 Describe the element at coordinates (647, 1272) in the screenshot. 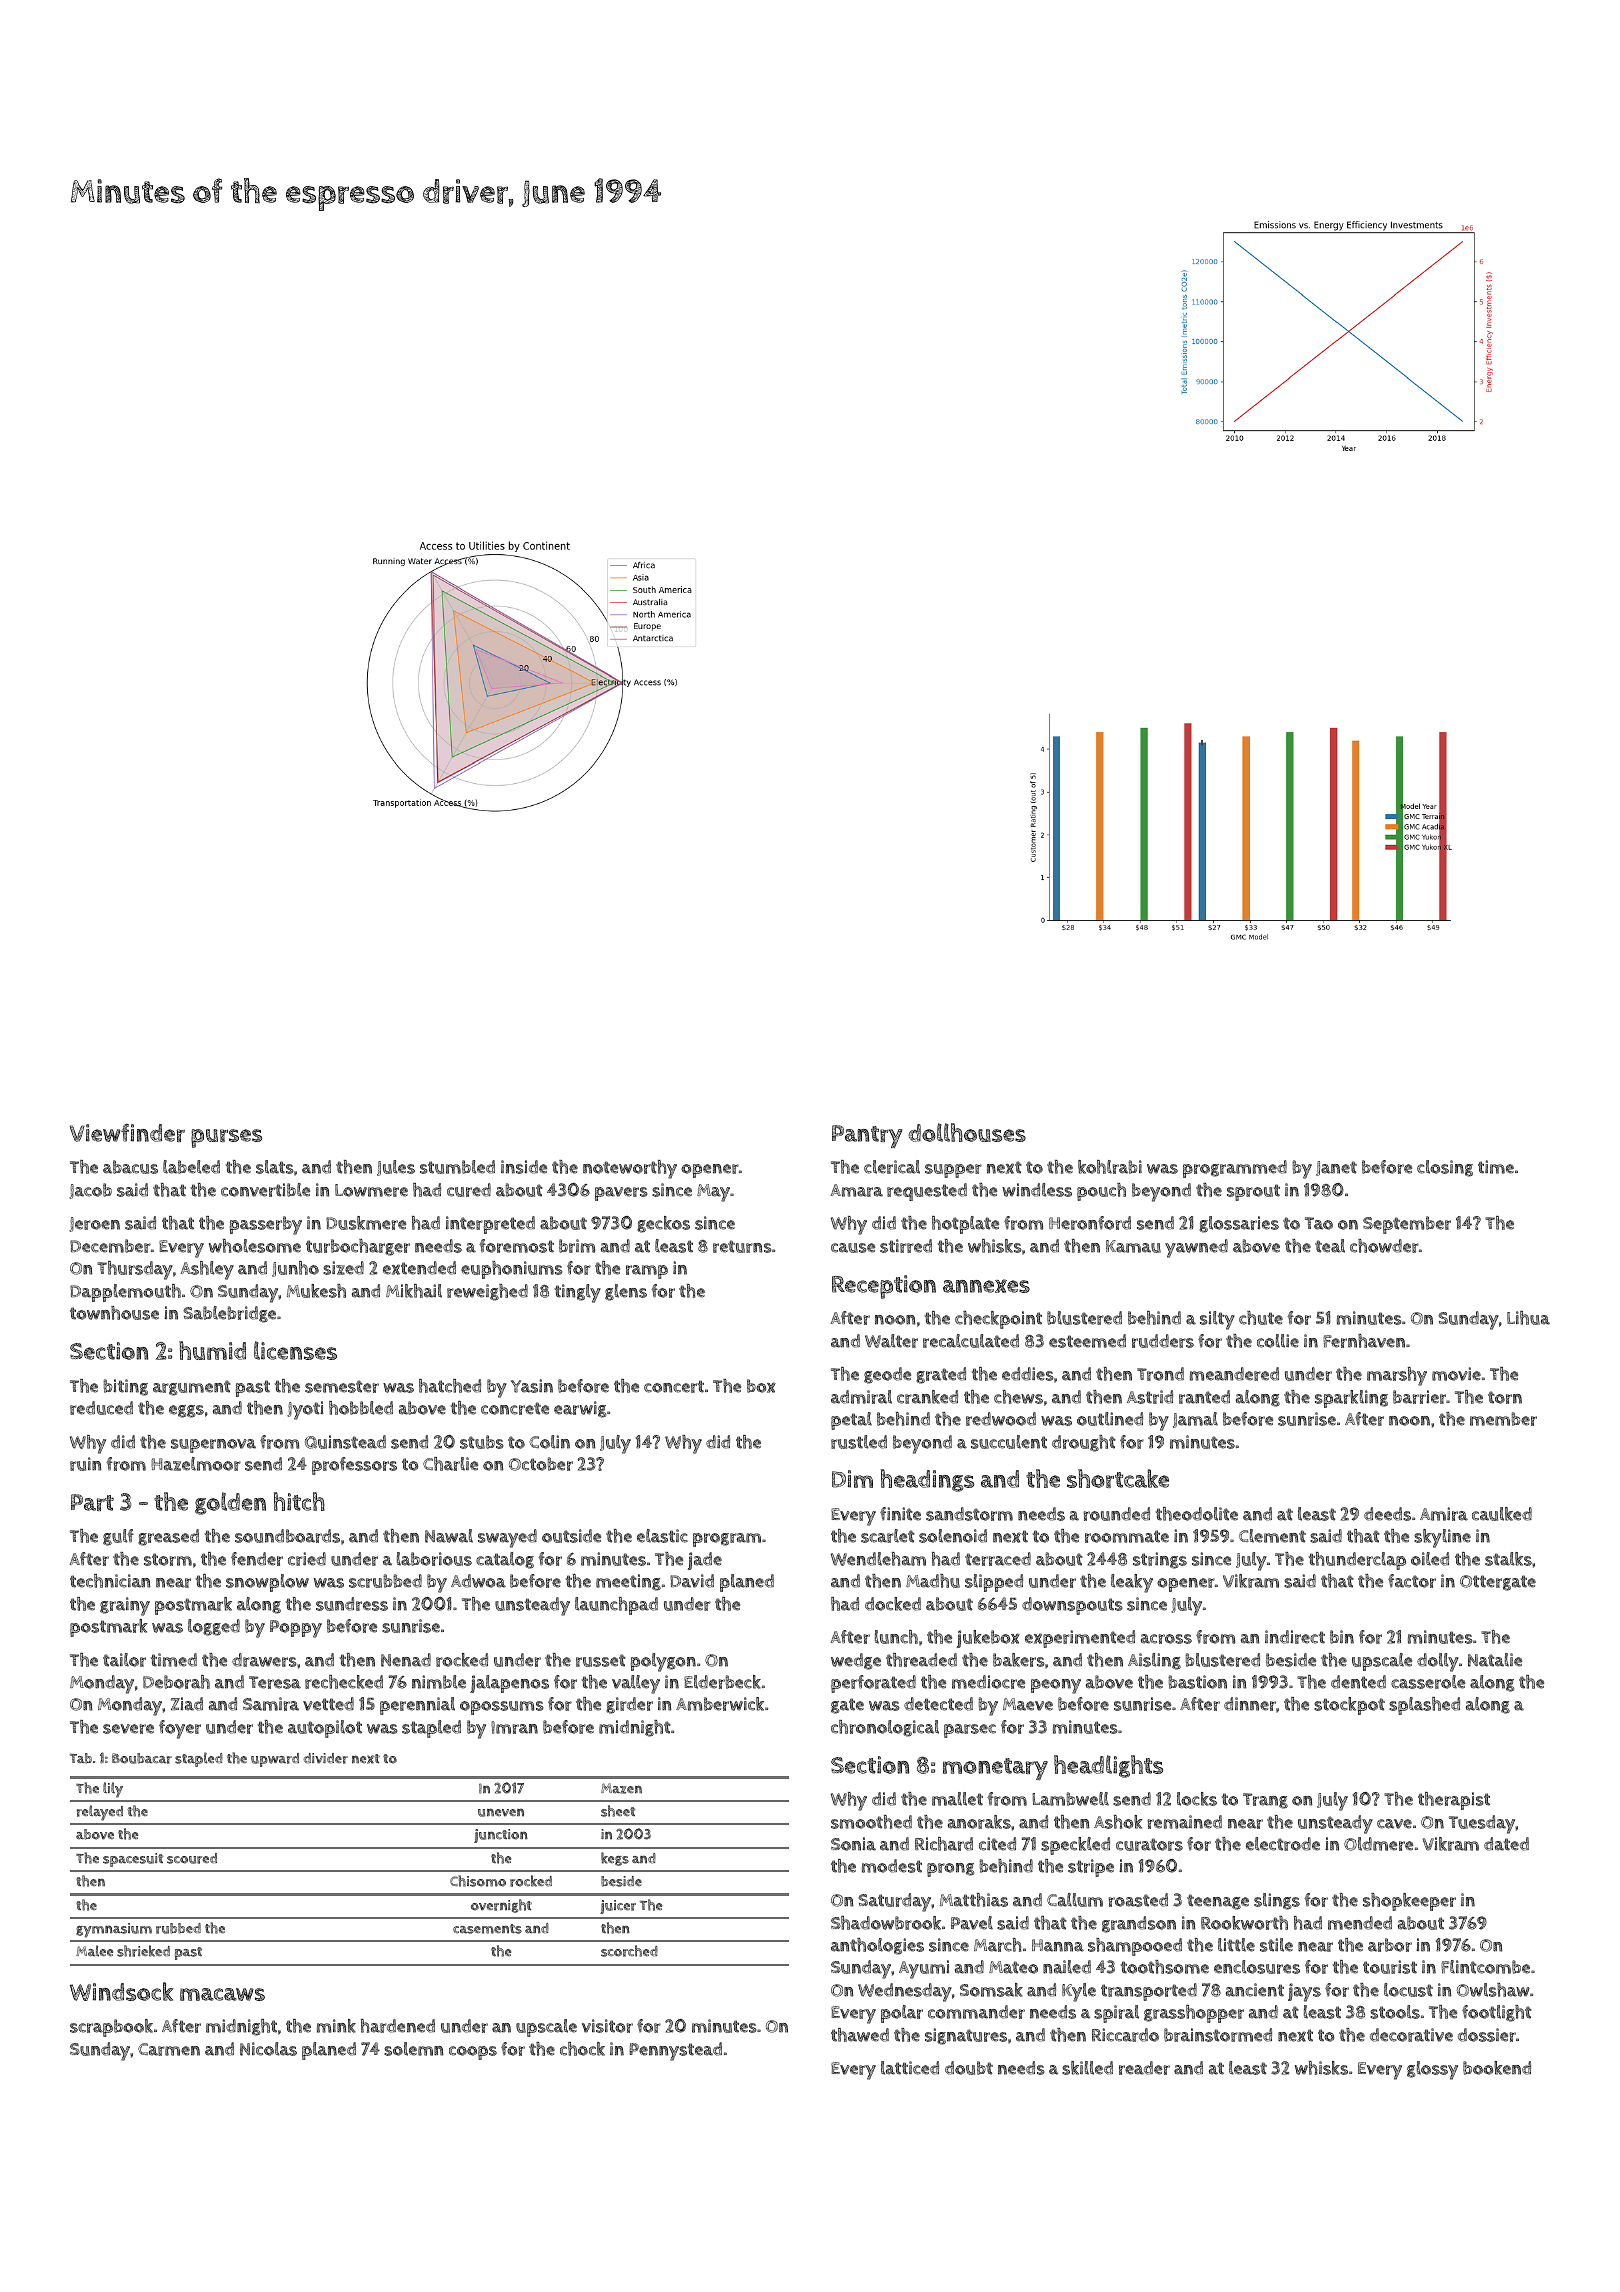

I see `ramp` at that location.
